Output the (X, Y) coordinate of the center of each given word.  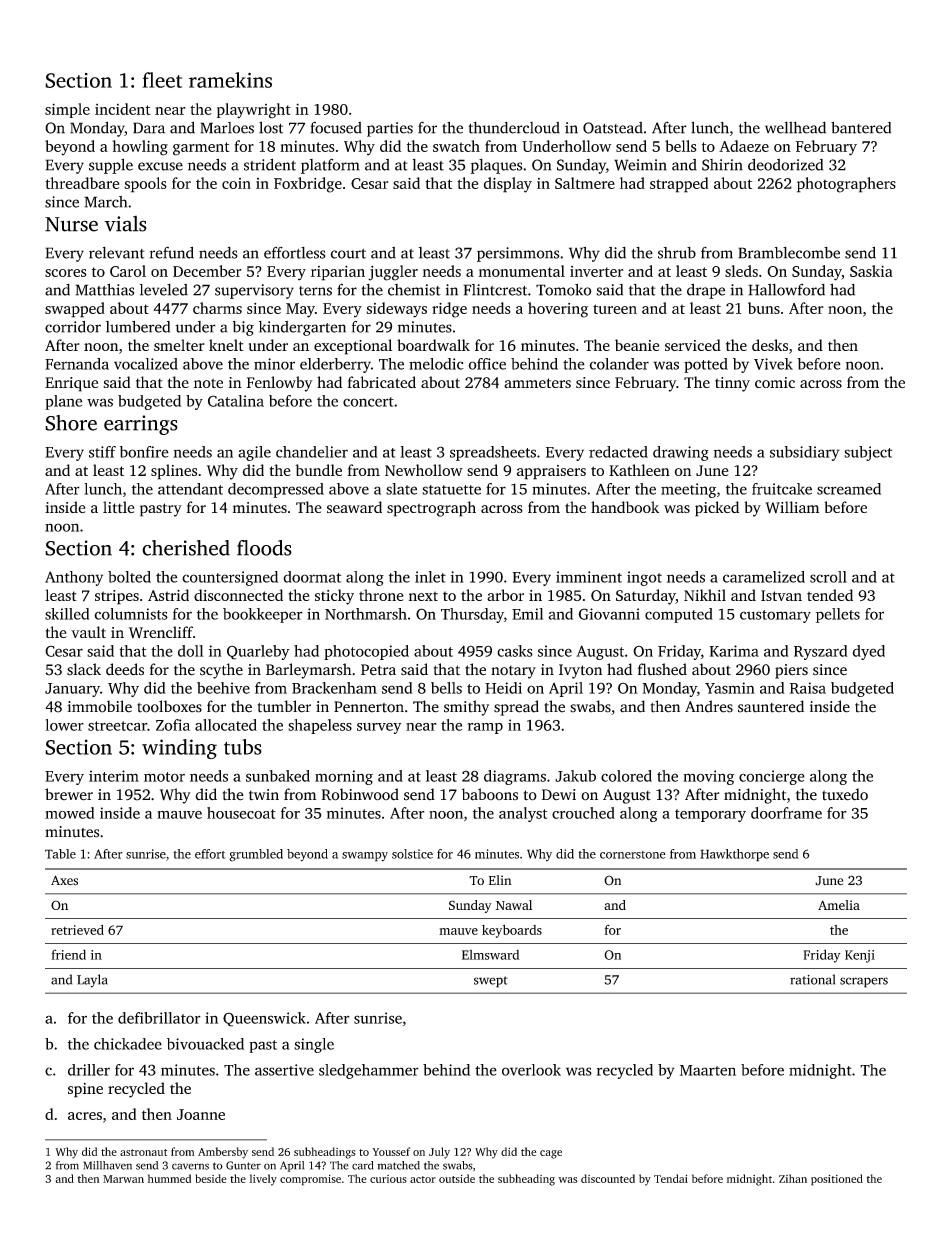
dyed (869, 652)
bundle (318, 470)
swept (491, 982)
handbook (625, 507)
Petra (378, 670)
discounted (608, 1178)
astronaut (143, 1152)
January (72, 690)
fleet (162, 80)
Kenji (860, 956)
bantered (861, 127)
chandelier (312, 452)
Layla (92, 981)
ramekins (230, 80)
